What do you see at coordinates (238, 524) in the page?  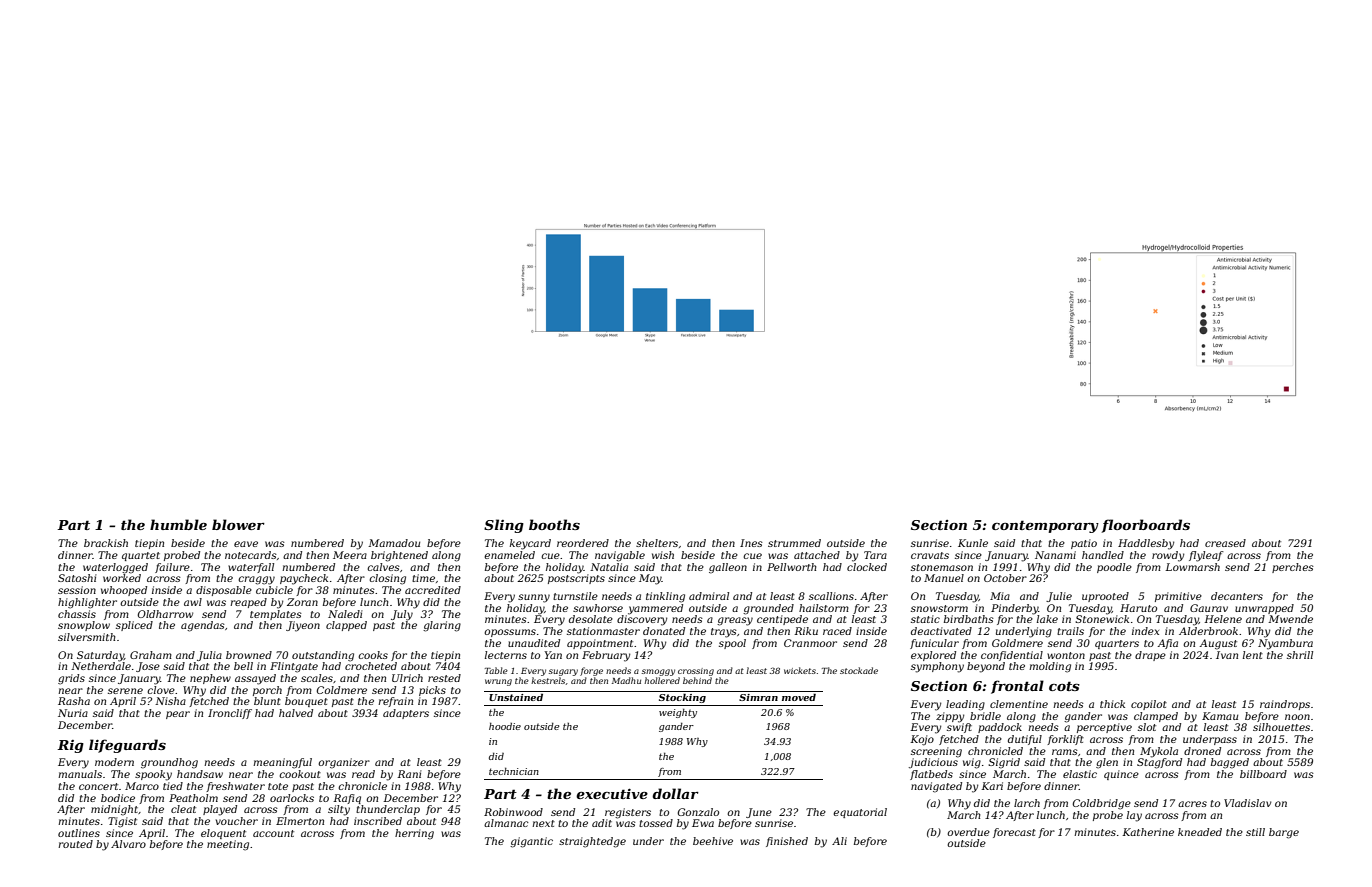 I see `blower` at bounding box center [238, 524].
